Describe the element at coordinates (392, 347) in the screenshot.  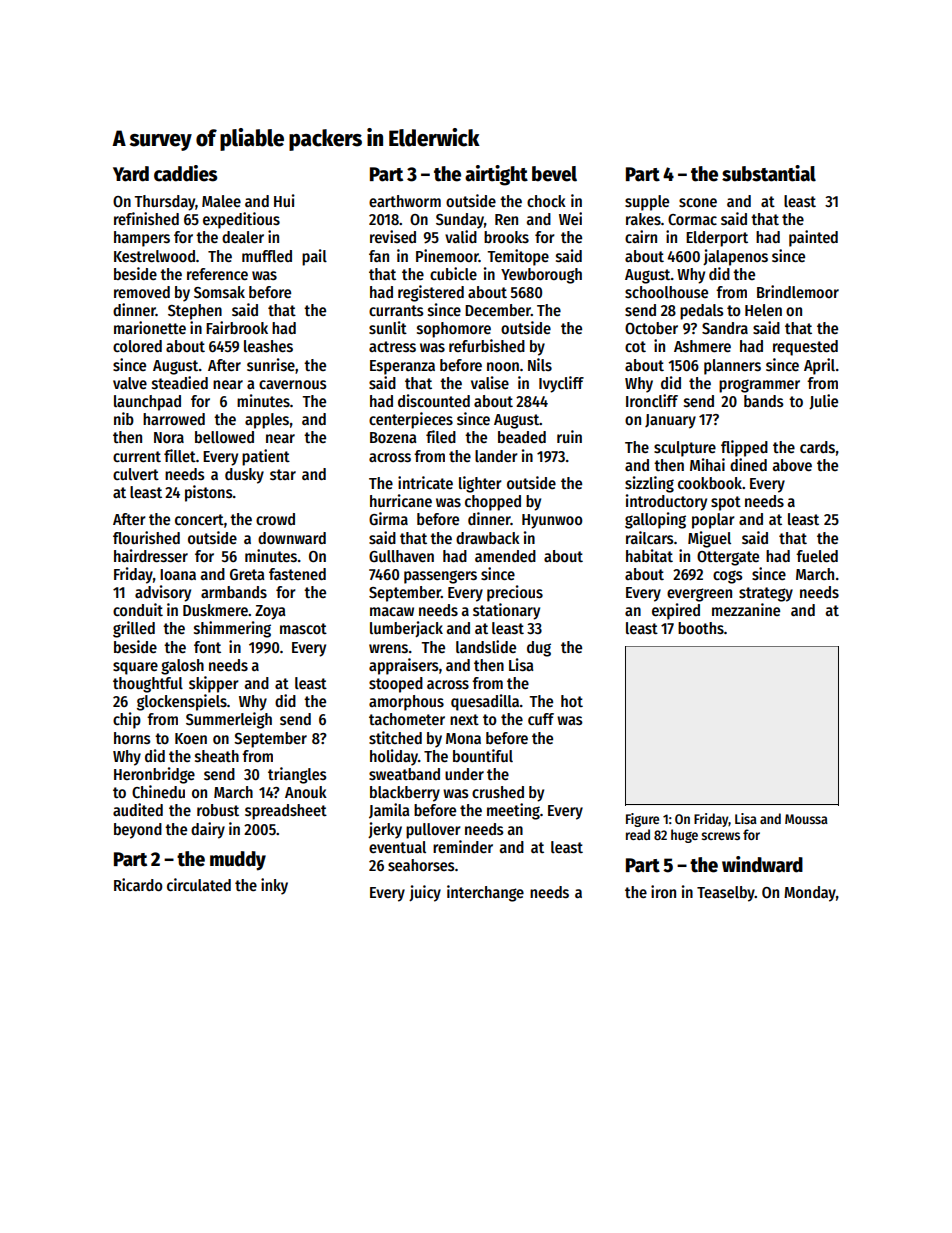
I see `actress` at that location.
